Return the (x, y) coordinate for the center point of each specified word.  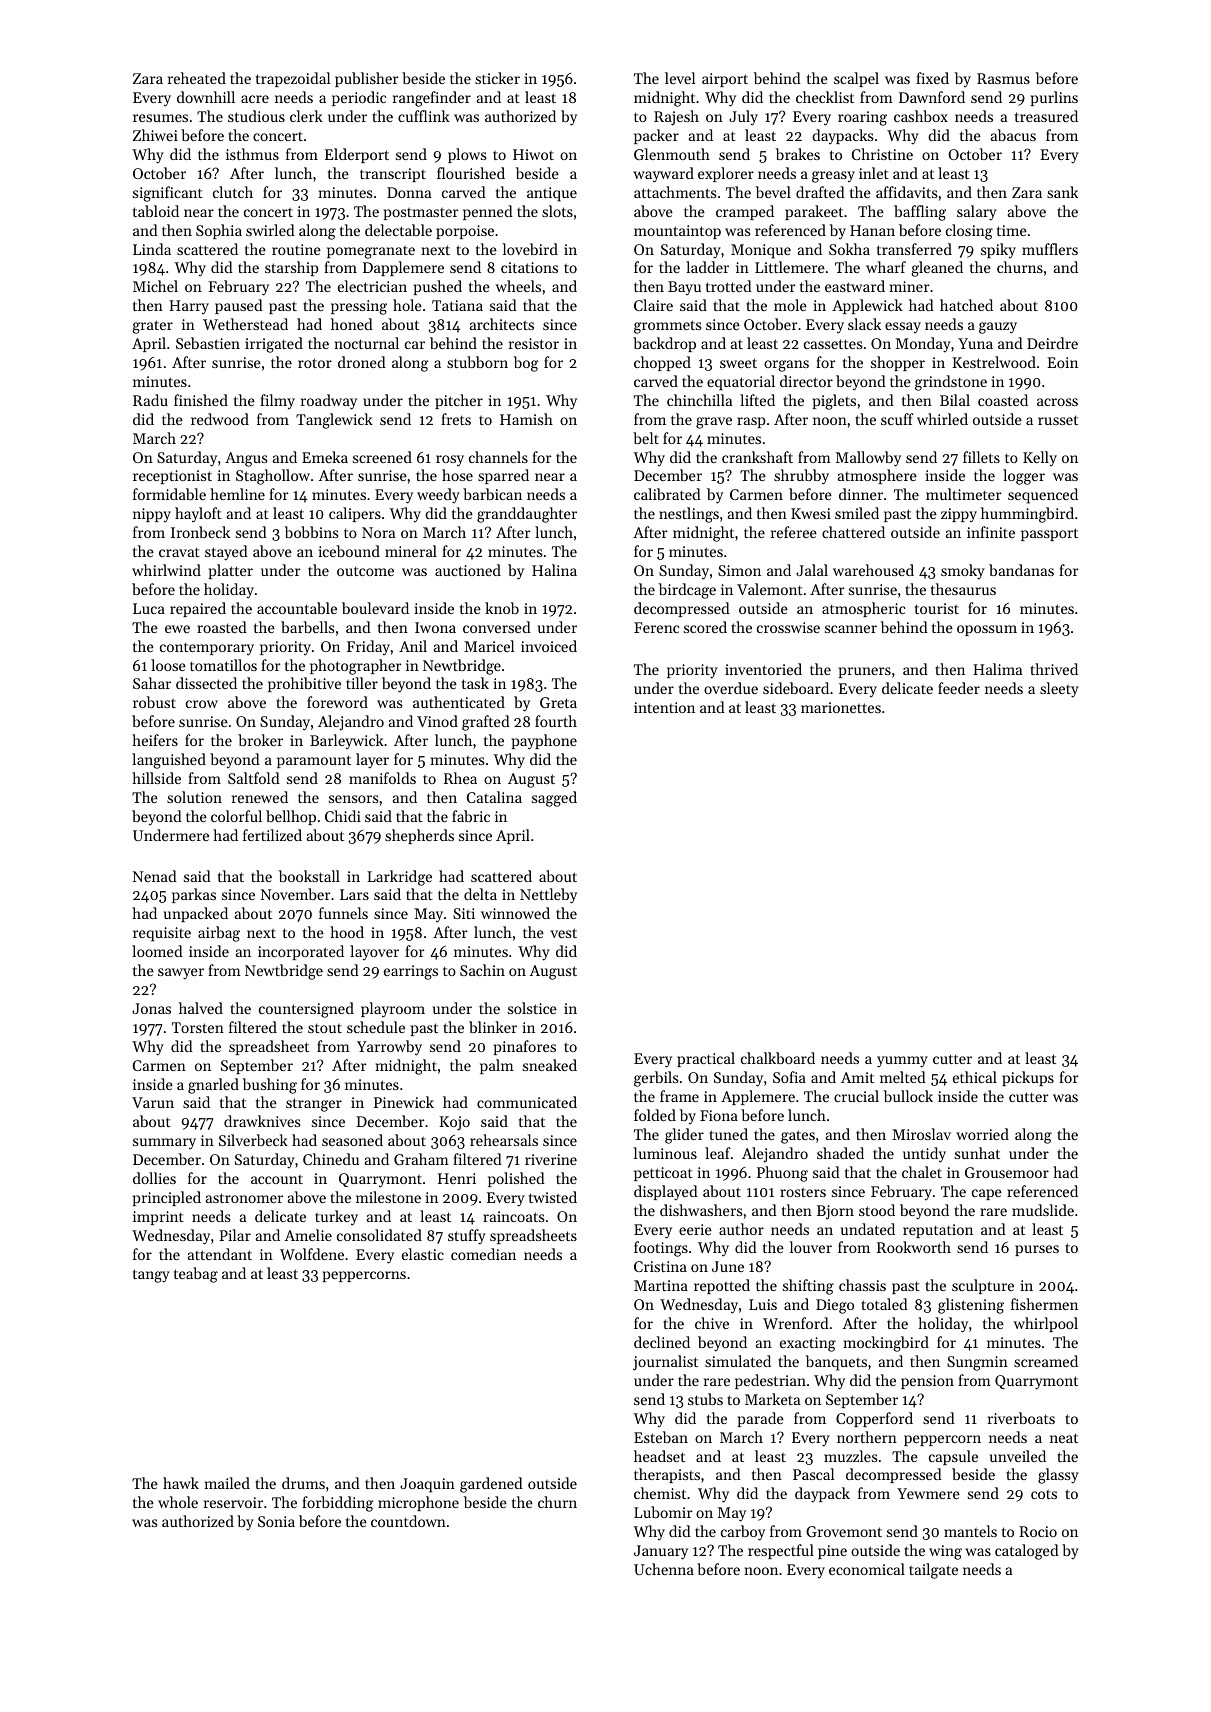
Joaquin (427, 1485)
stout (325, 1028)
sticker (497, 78)
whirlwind (166, 570)
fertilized (272, 835)
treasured (1046, 116)
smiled (857, 513)
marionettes (841, 707)
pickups (1028, 1078)
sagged (554, 799)
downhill (206, 97)
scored (705, 627)
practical (706, 1059)
